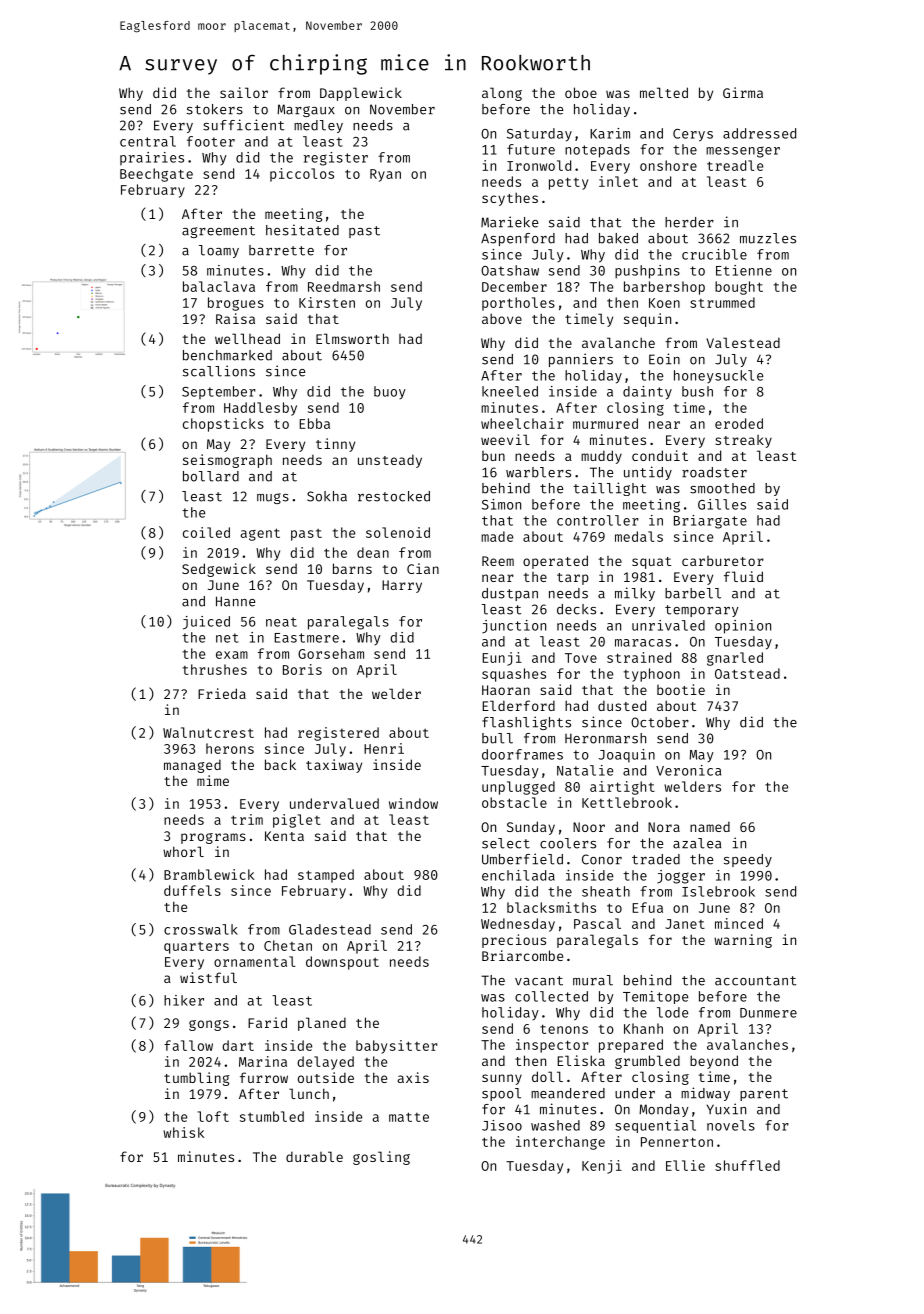  I want to click on seismograph, so click(227, 461).
